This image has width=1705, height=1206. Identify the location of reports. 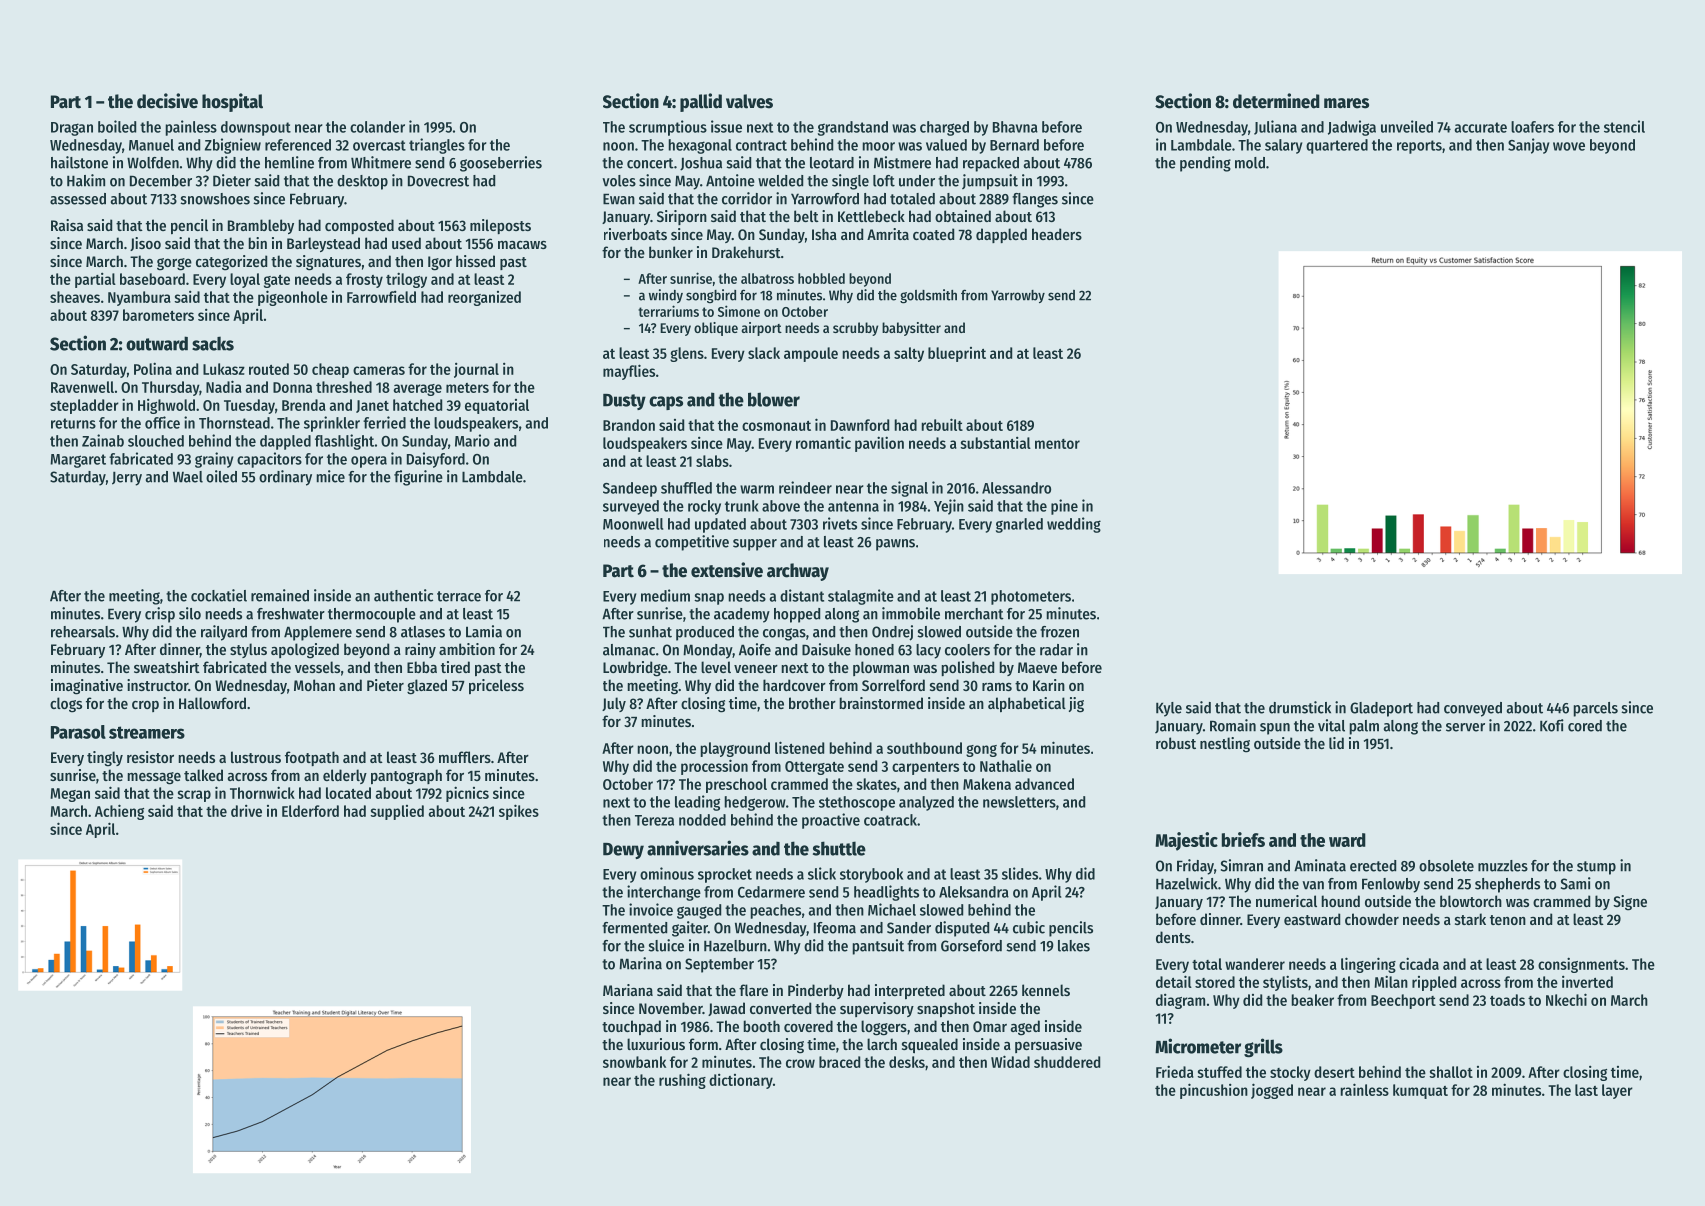
(1419, 147).
